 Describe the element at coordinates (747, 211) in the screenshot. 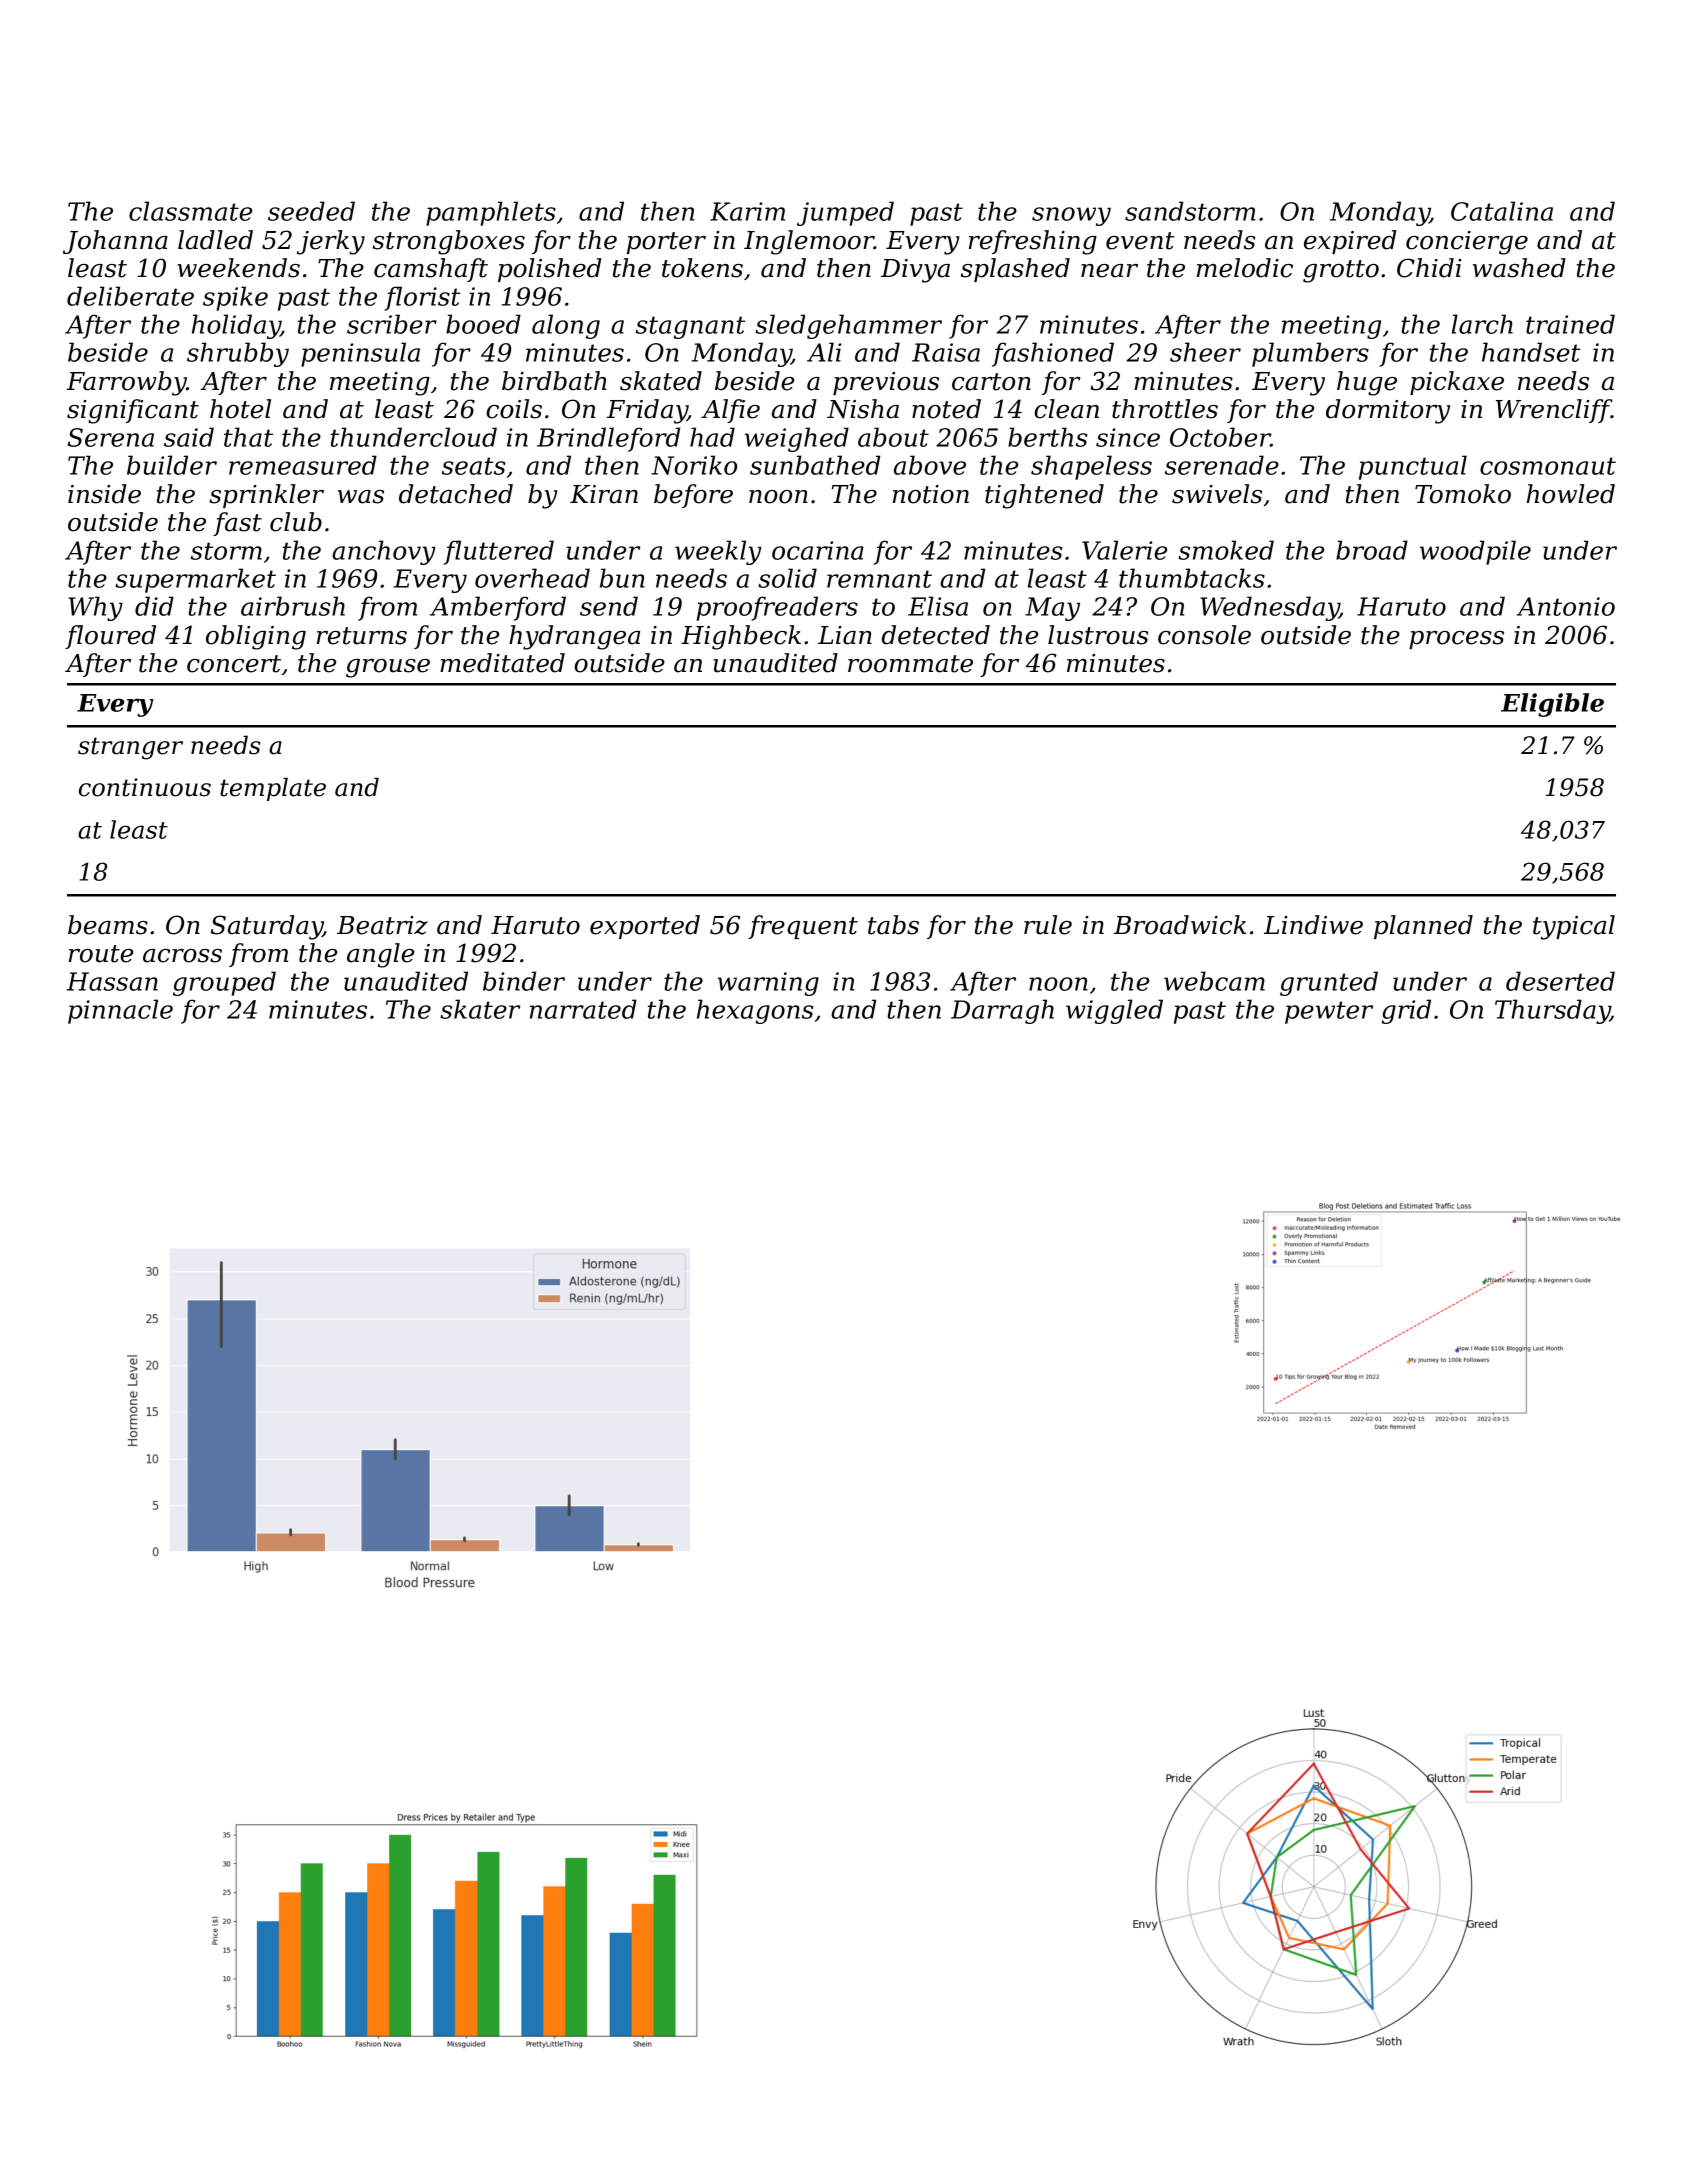

I see `Karim` at that location.
